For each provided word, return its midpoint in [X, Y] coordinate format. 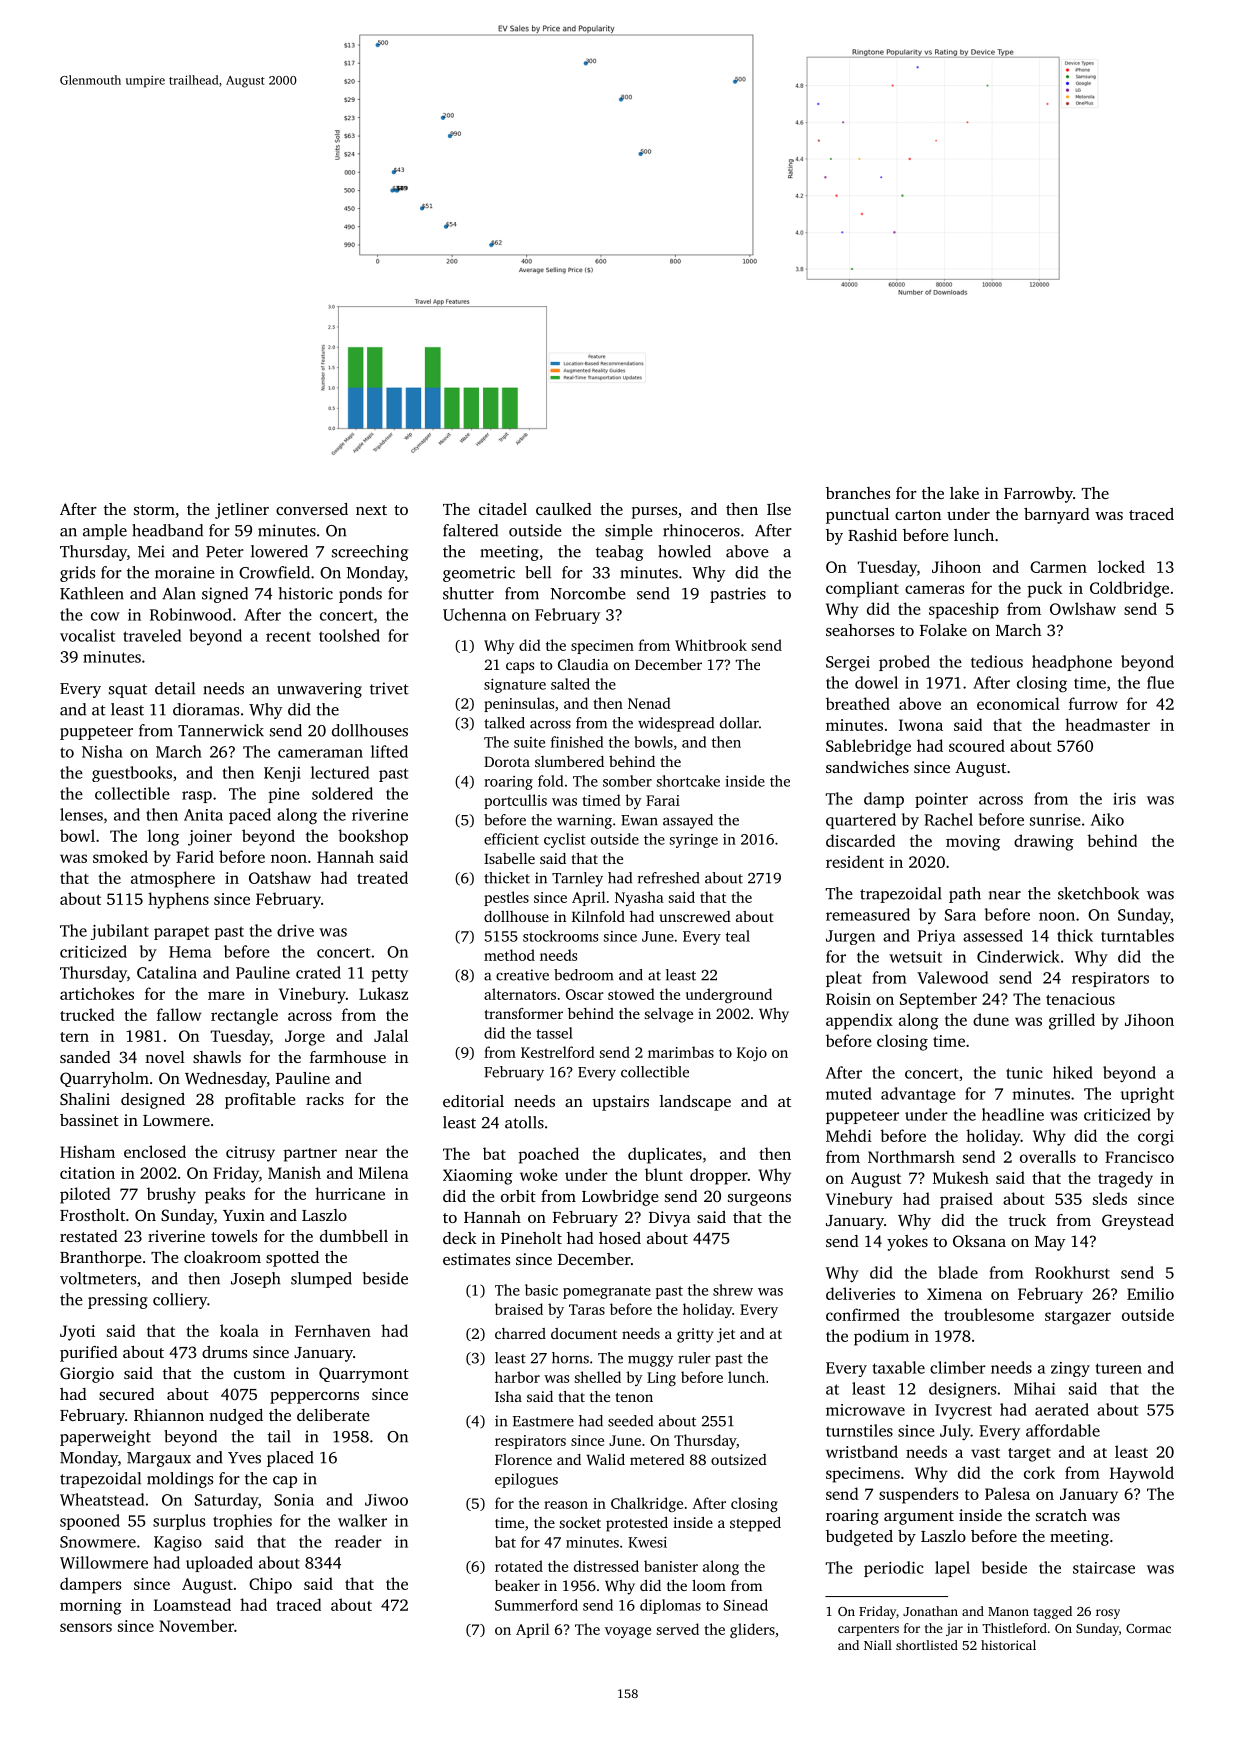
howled [684, 551]
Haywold [1142, 1474]
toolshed [349, 635]
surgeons [759, 1200]
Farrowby [1038, 495]
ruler [694, 1358]
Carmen [1058, 567]
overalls [1048, 1156]
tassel [554, 1033]
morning [91, 1607]
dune [991, 1019]
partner [310, 1155]
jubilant [120, 932]
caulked [564, 509]
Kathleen [92, 593]
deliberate [333, 1415]
